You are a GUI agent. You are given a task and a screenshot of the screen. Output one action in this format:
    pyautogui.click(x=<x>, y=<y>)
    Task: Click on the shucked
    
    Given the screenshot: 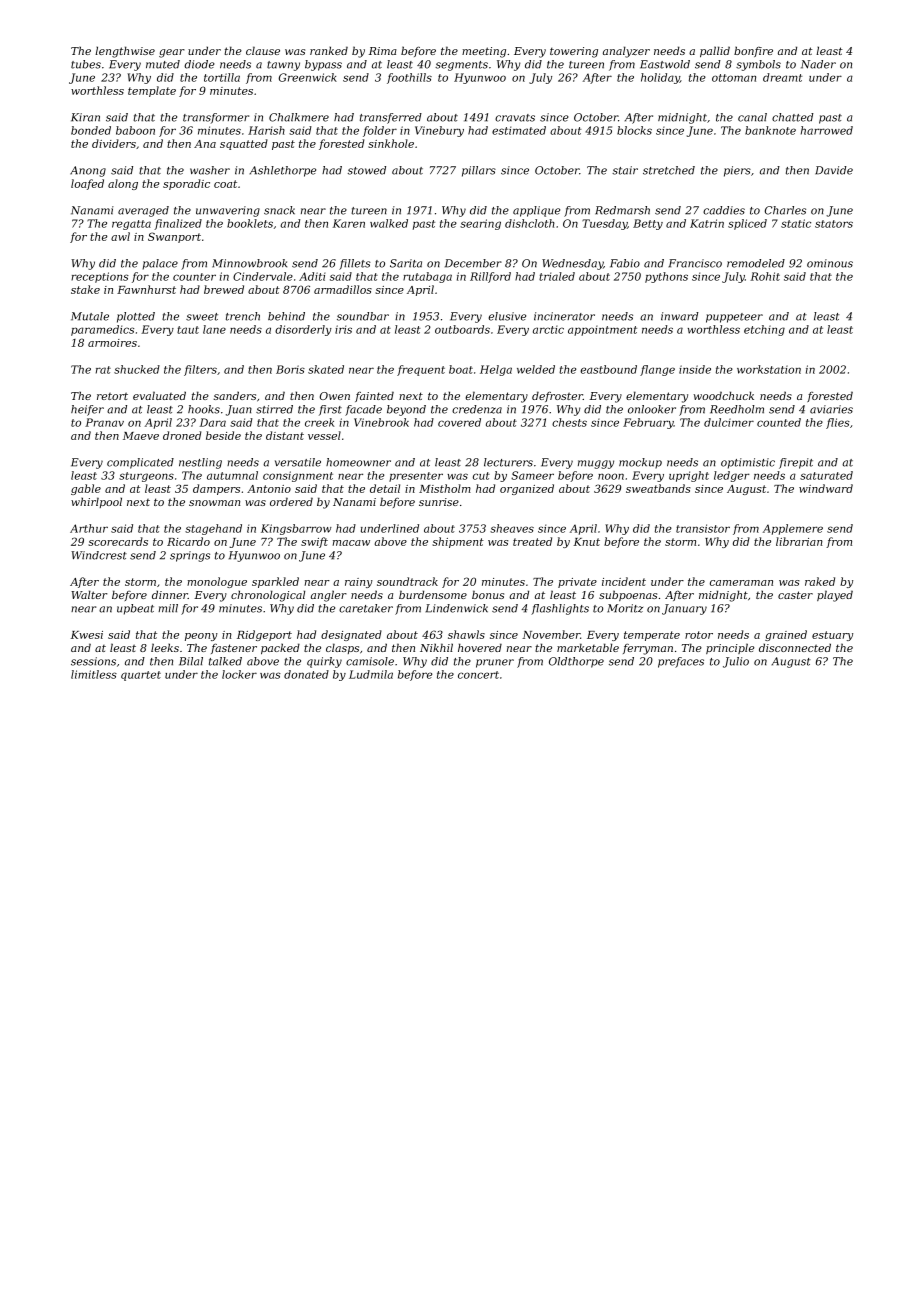 What is the action you would take?
    pyautogui.click(x=137, y=369)
